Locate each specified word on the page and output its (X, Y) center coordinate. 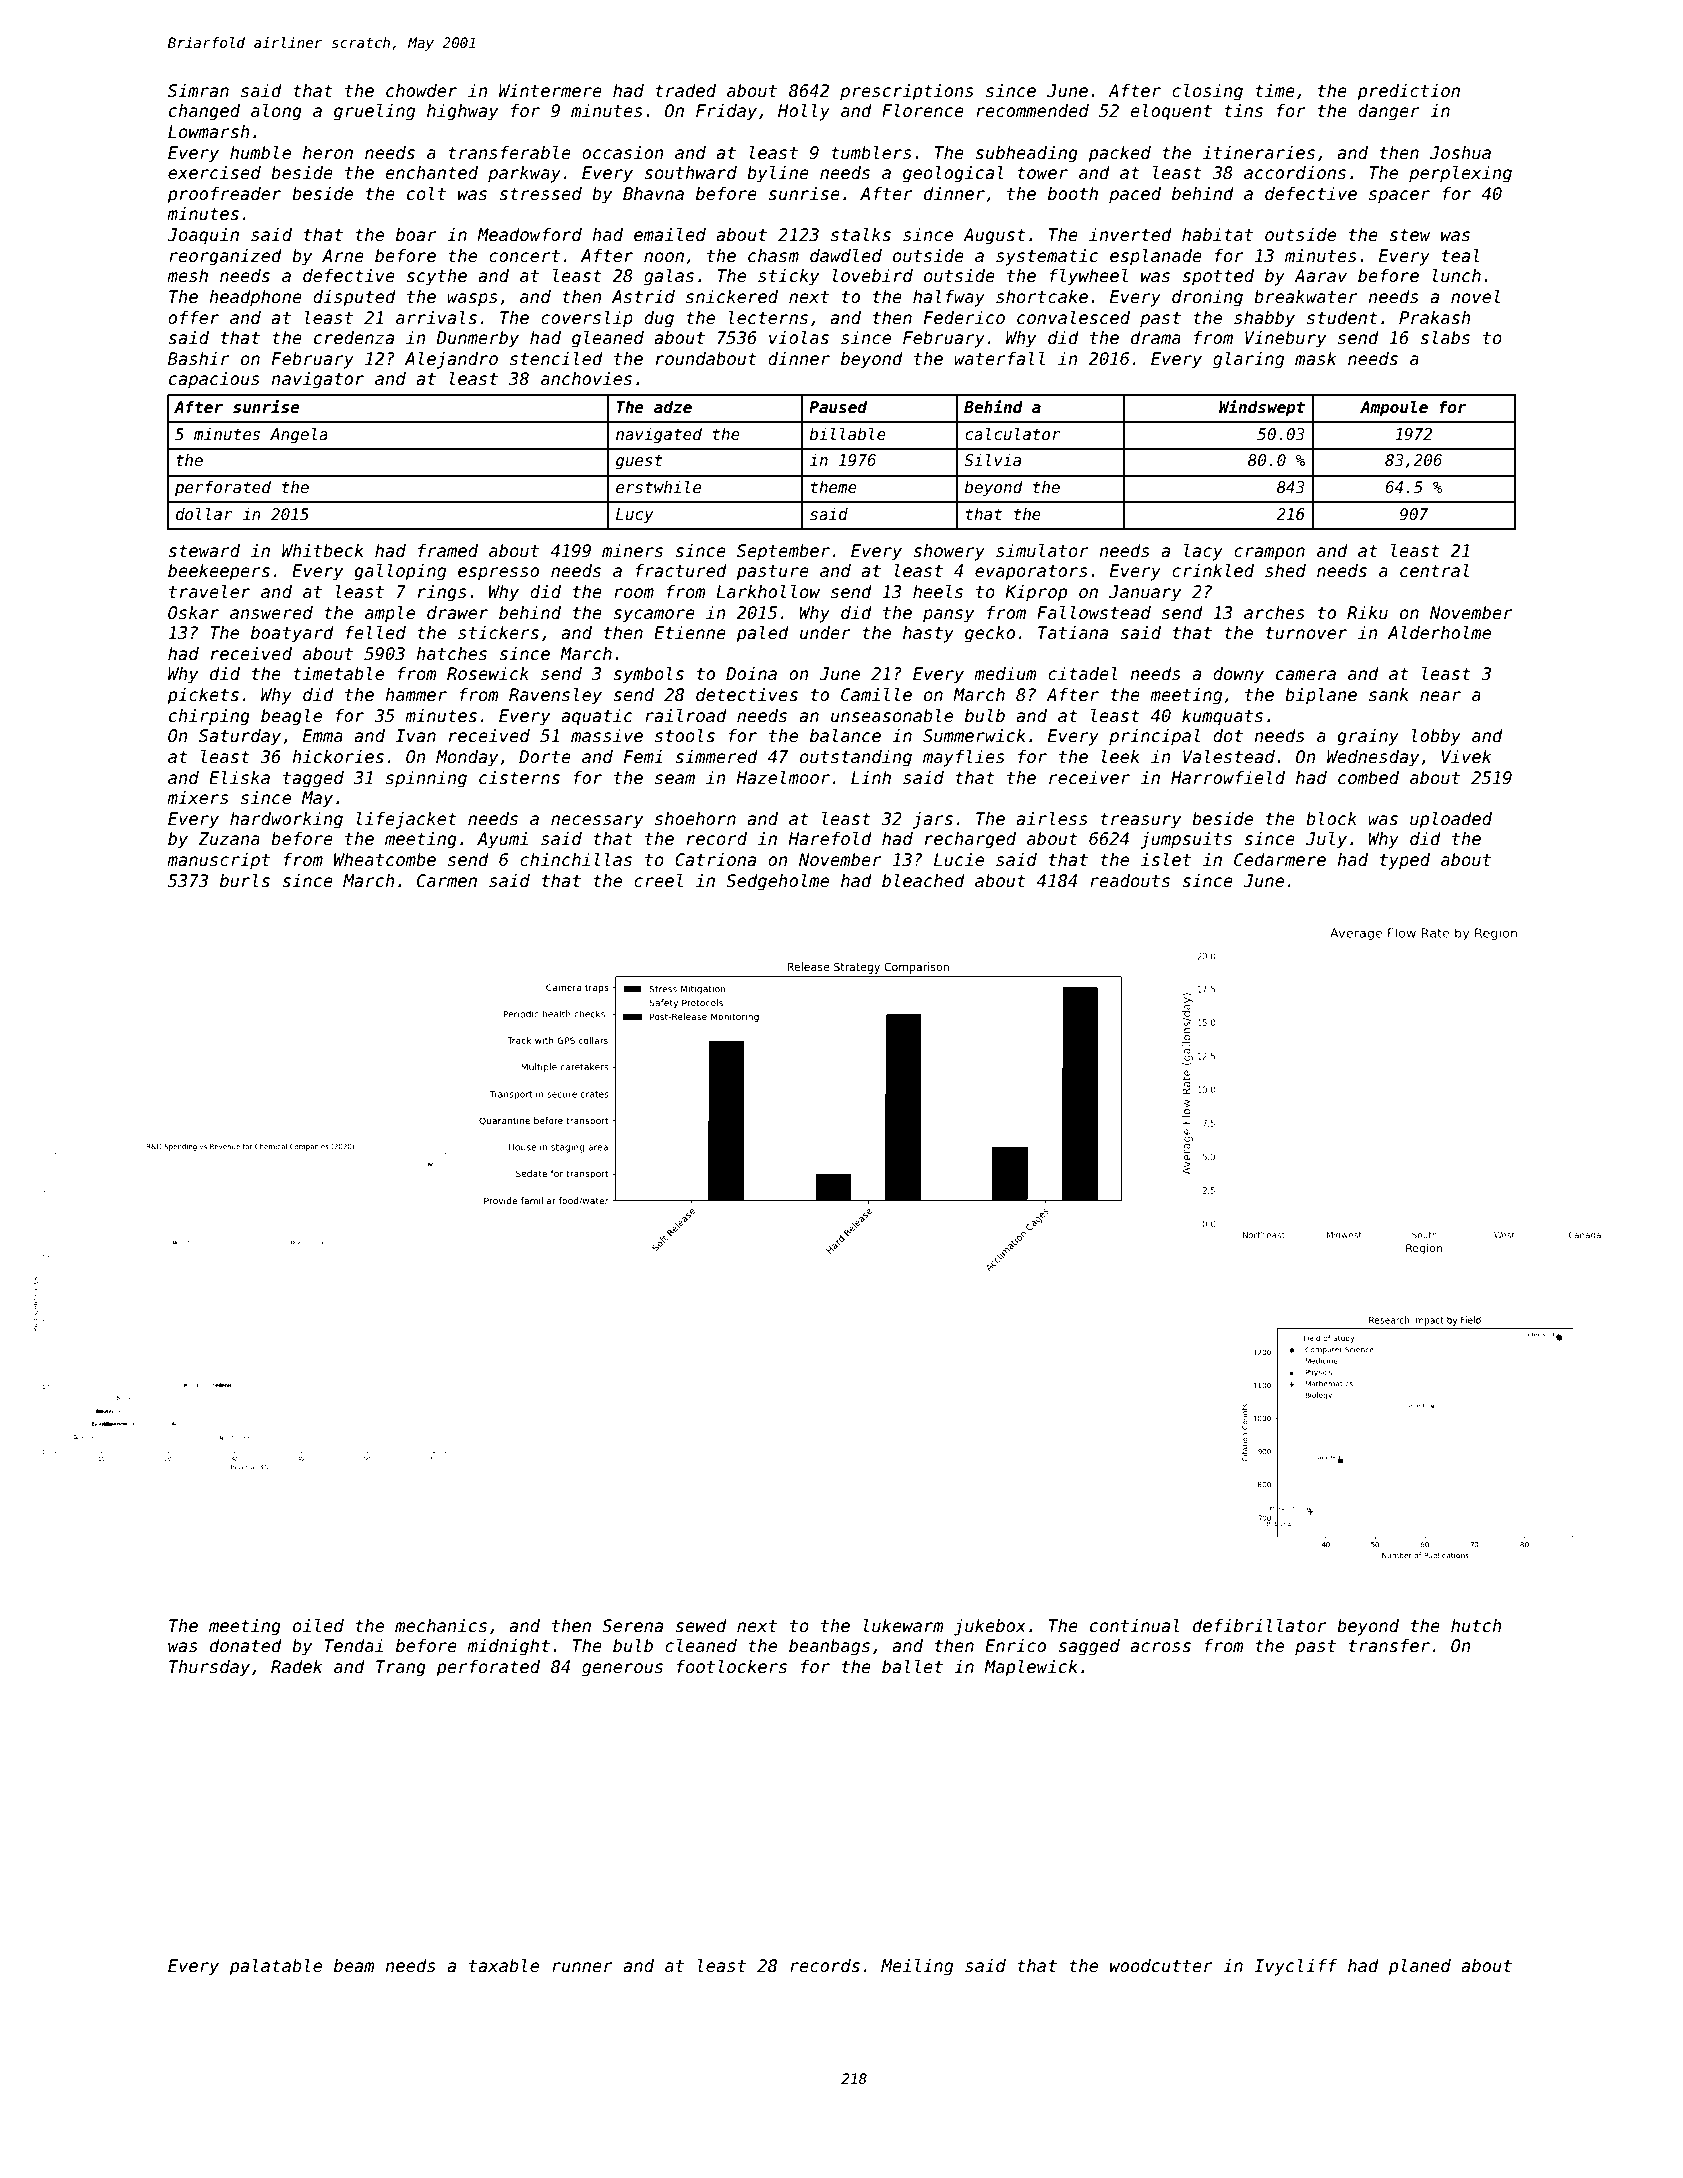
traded (685, 91)
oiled (318, 1626)
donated (246, 1646)
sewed (701, 1626)
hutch (1476, 1626)
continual (1135, 1626)
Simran (198, 91)
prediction (1409, 92)
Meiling (917, 1967)
